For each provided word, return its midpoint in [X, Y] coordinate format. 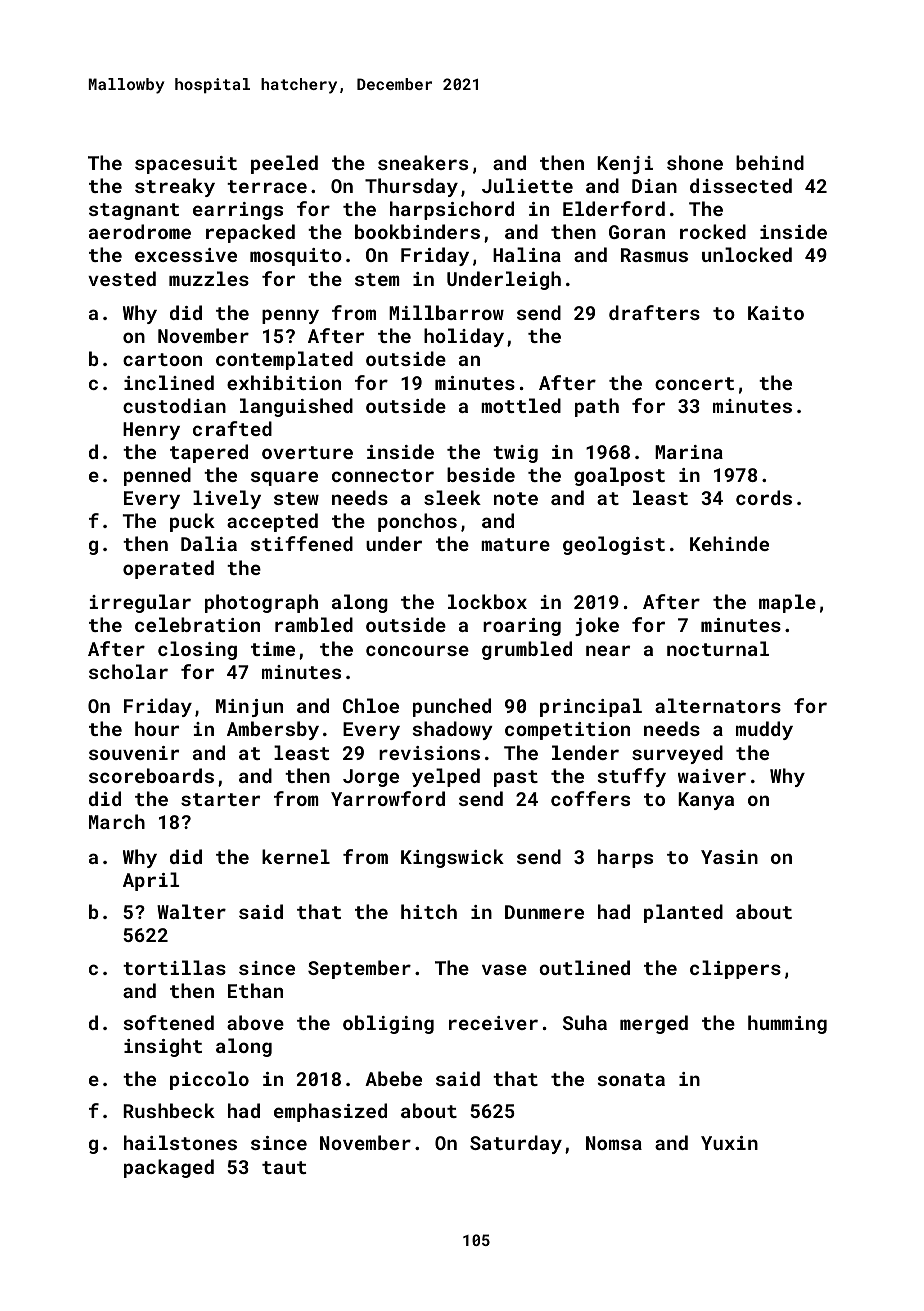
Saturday [516, 1144]
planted [683, 913]
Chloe [371, 705]
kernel [296, 856]
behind [770, 162]
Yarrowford [388, 798]
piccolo [209, 1080]
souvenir [134, 753]
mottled [521, 405]
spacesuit [186, 165]
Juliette [527, 185]
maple [787, 603]
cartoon [162, 359]
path [597, 407]
